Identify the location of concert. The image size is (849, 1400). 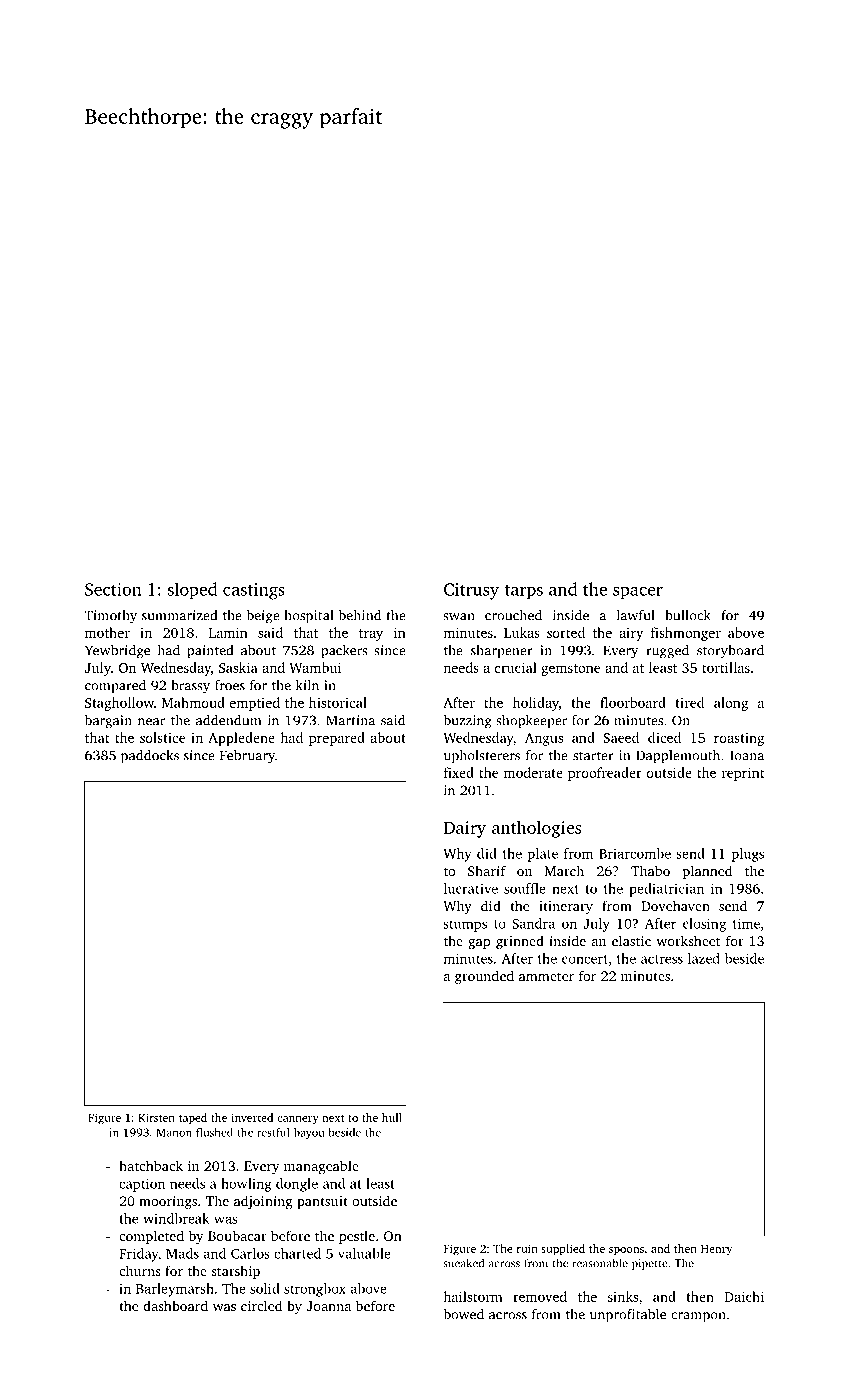
(585, 959).
